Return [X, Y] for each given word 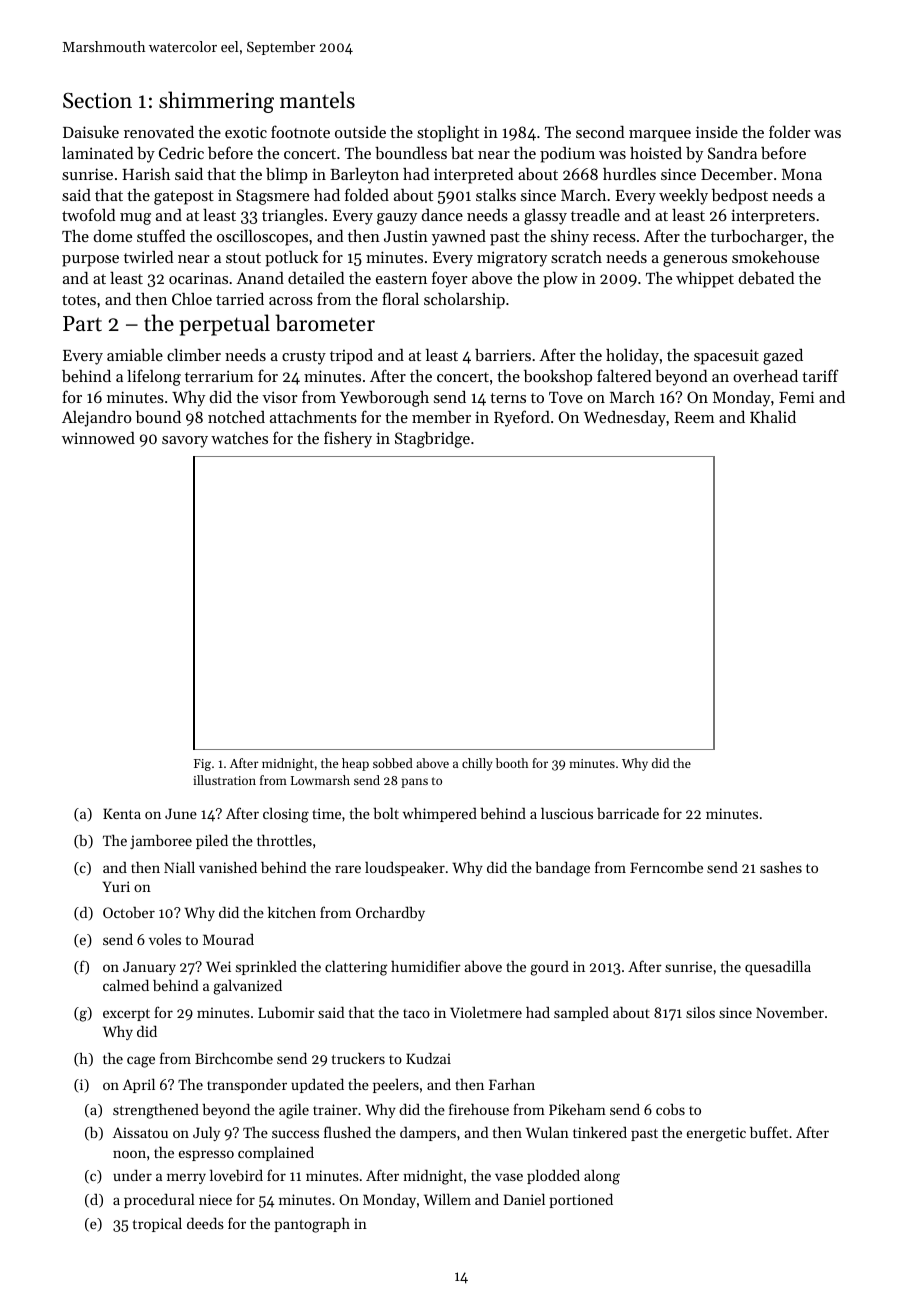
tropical [157, 1225]
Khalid [773, 417]
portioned [581, 1200]
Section [97, 101]
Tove [566, 397]
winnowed [98, 438]
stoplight [448, 134]
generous [695, 261]
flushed [347, 1132]
